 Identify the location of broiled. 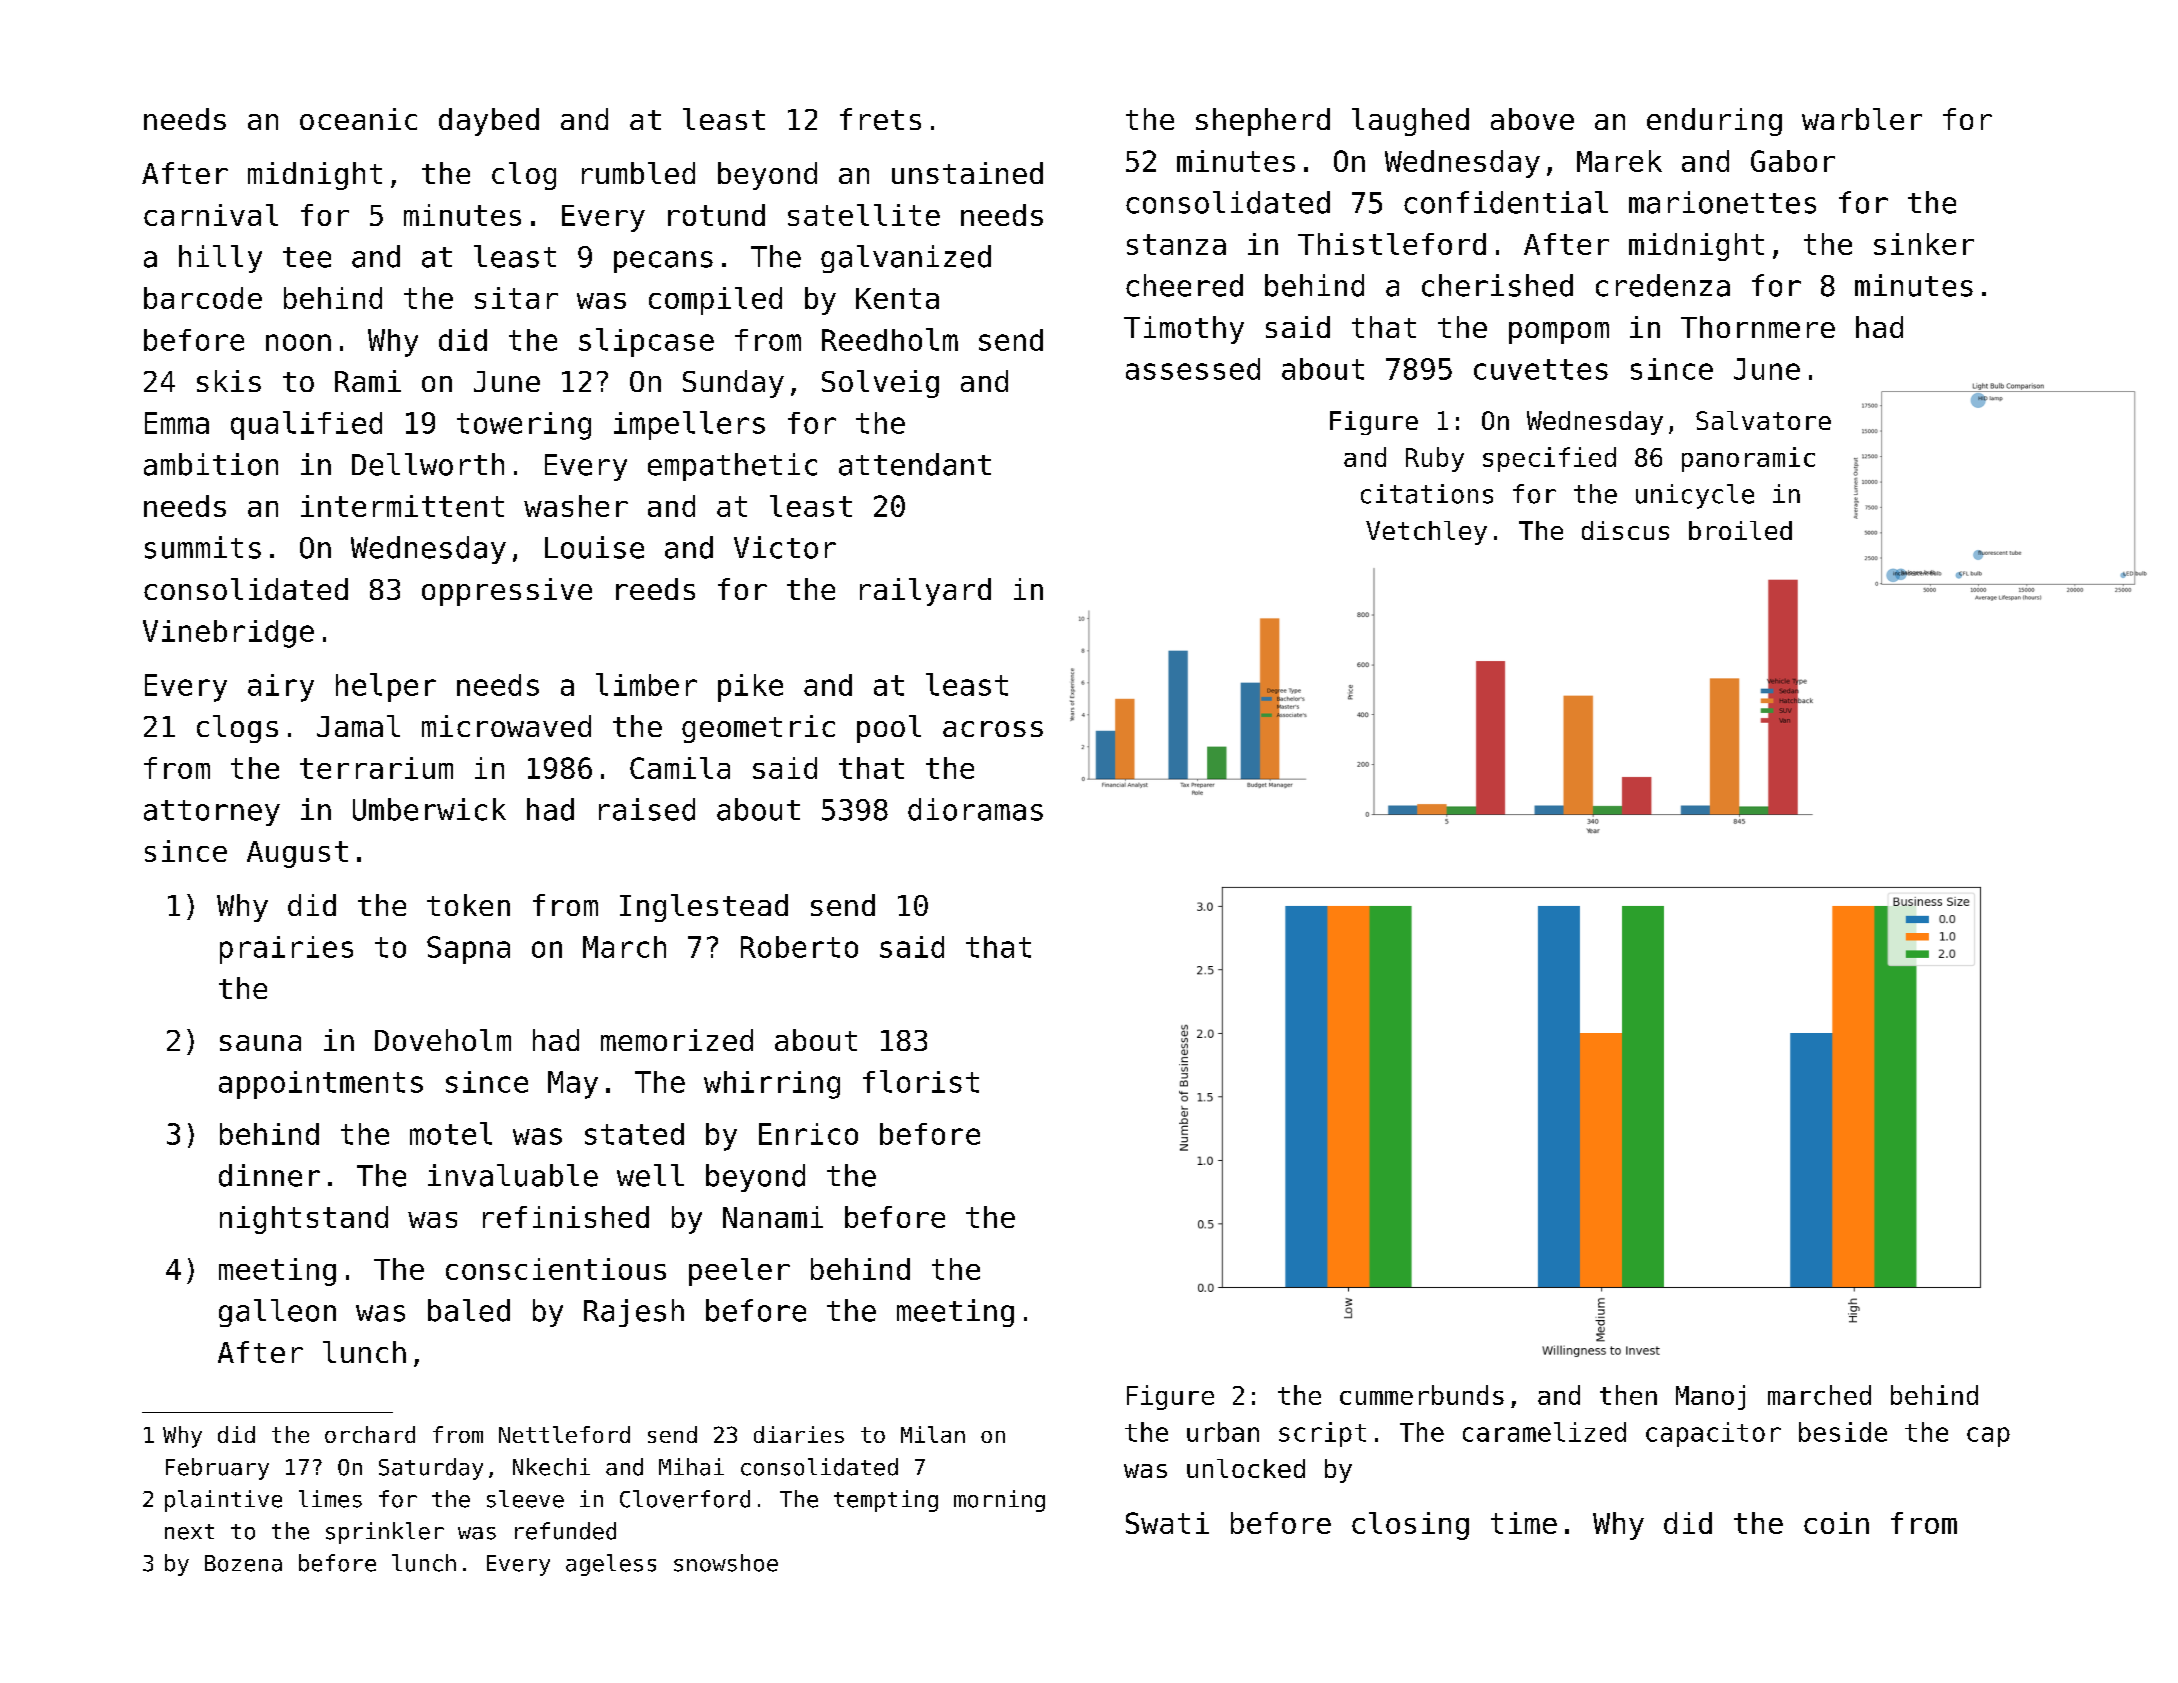
(1740, 530).
